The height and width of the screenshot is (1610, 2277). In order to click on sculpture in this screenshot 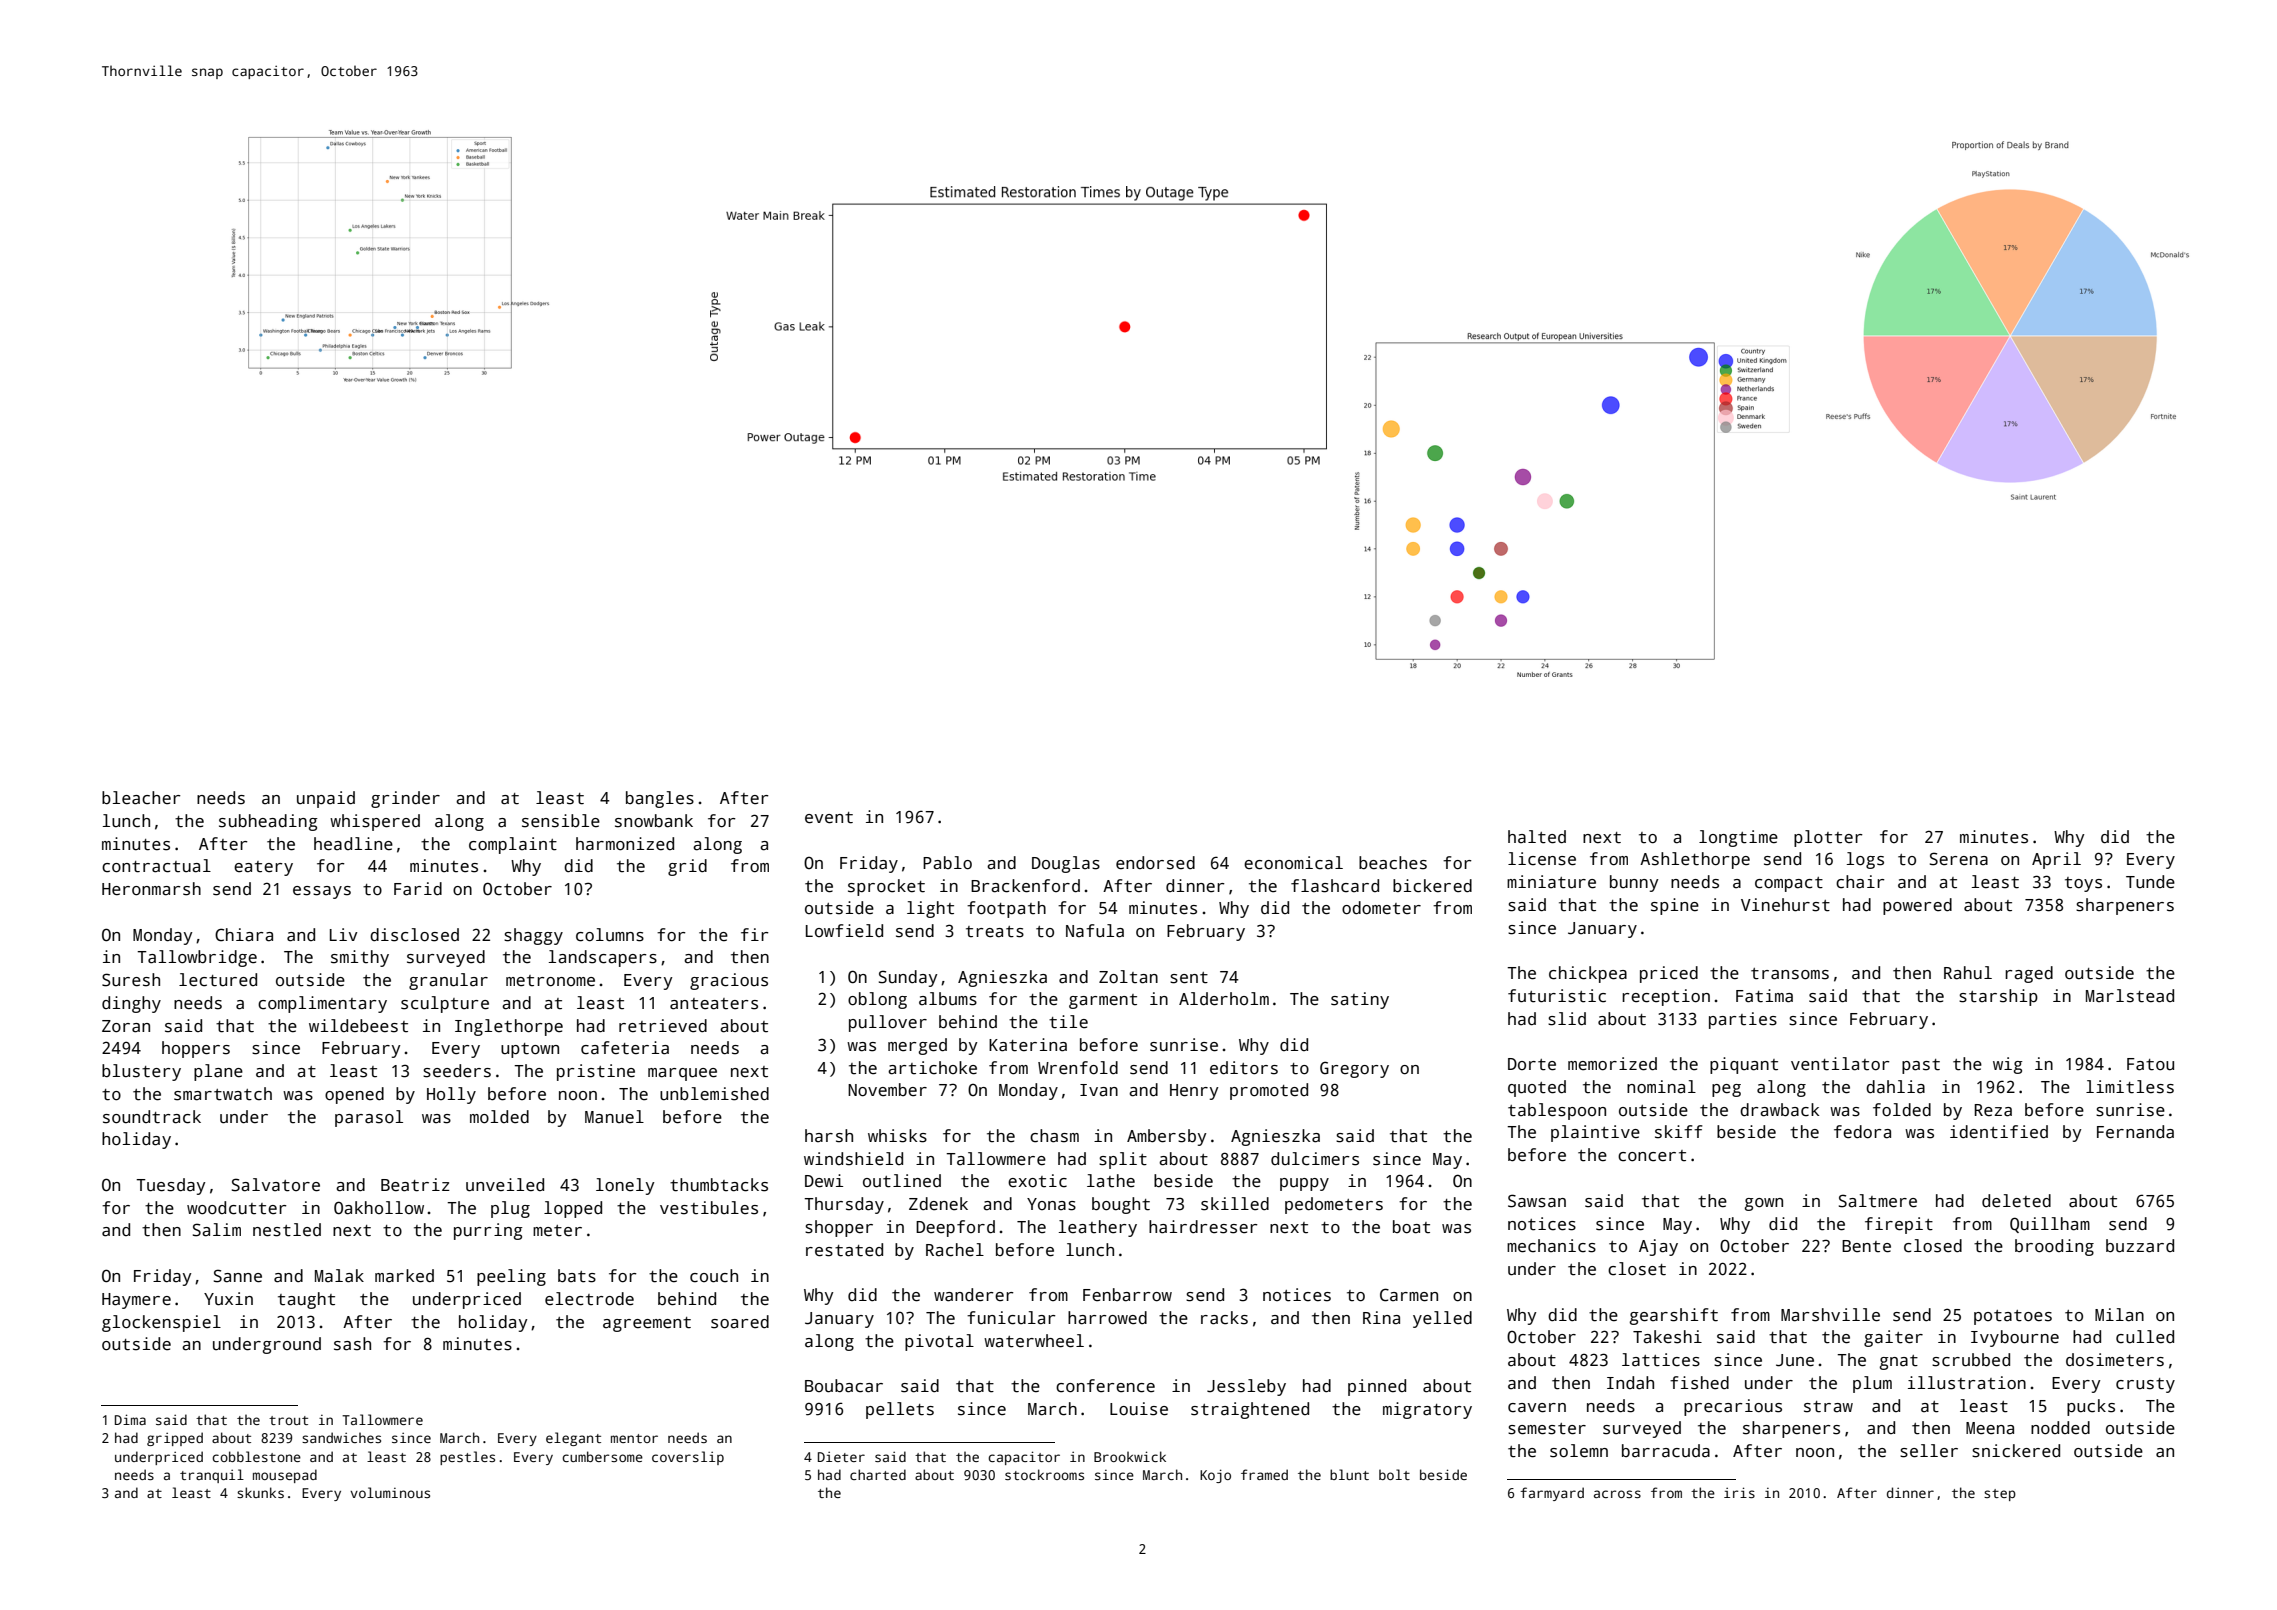, I will do `click(445, 1004)`.
